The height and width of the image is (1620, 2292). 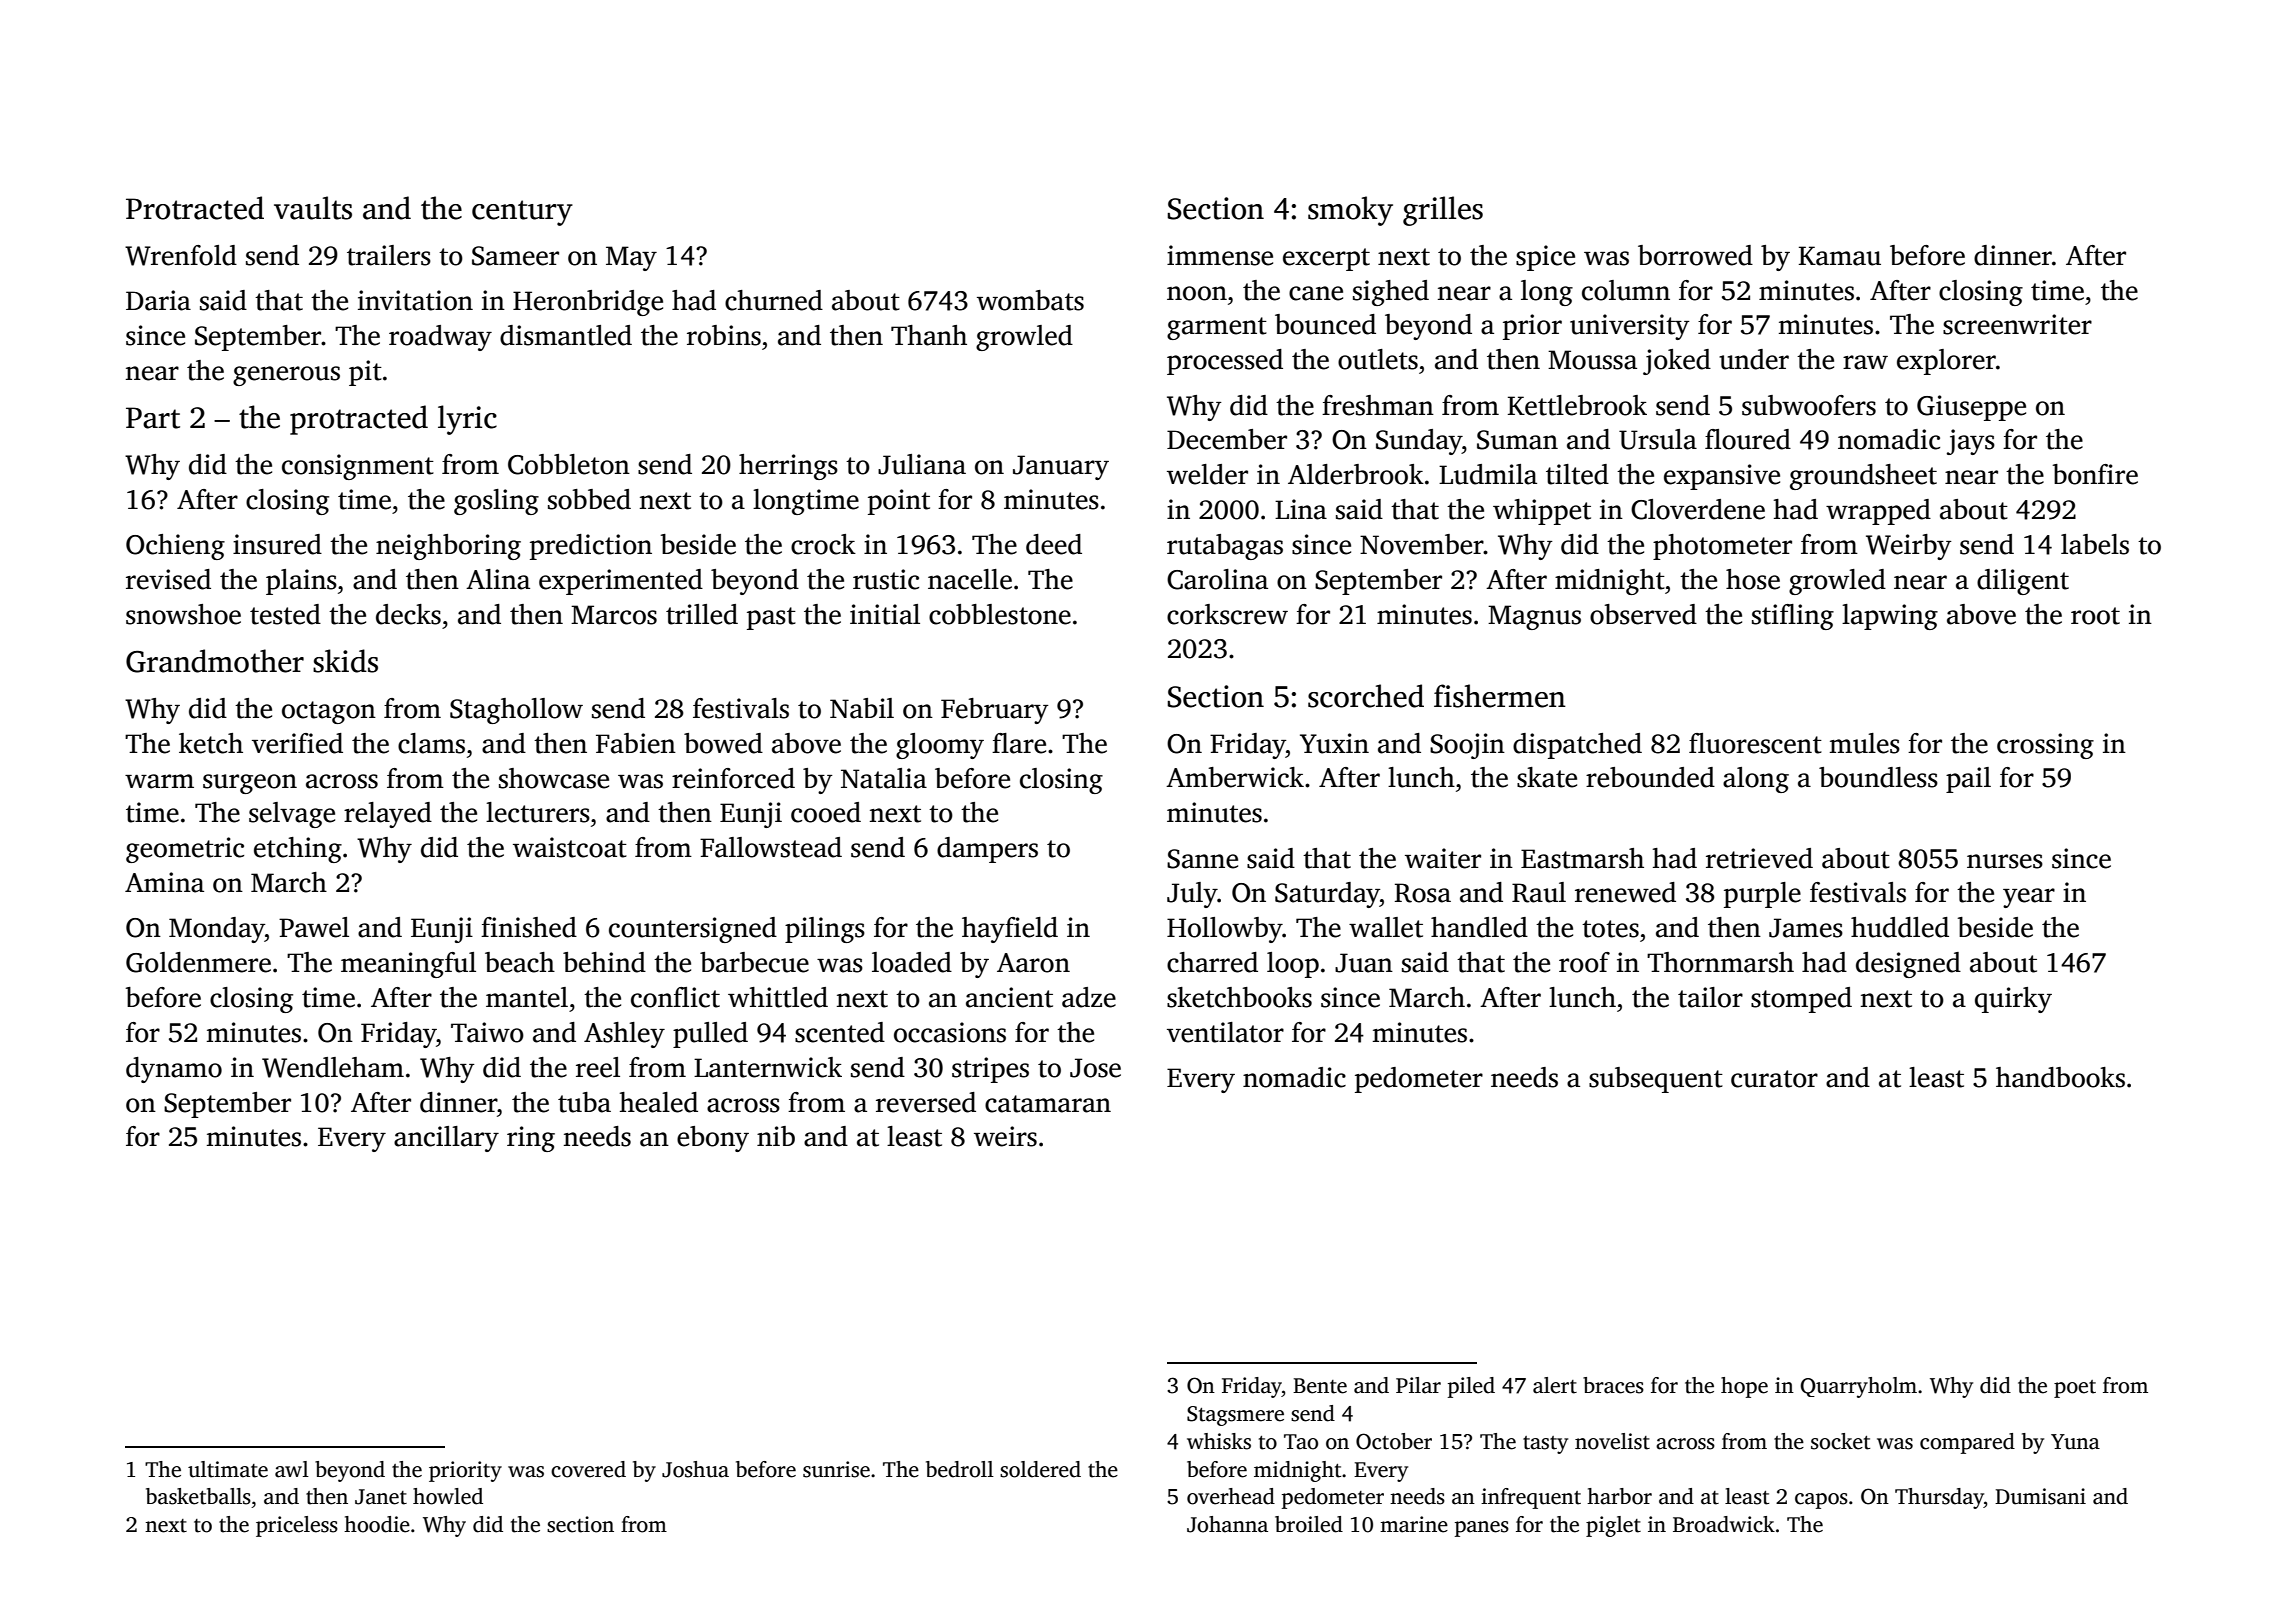 What do you see at coordinates (1220, 255) in the image?
I see `immense` at bounding box center [1220, 255].
